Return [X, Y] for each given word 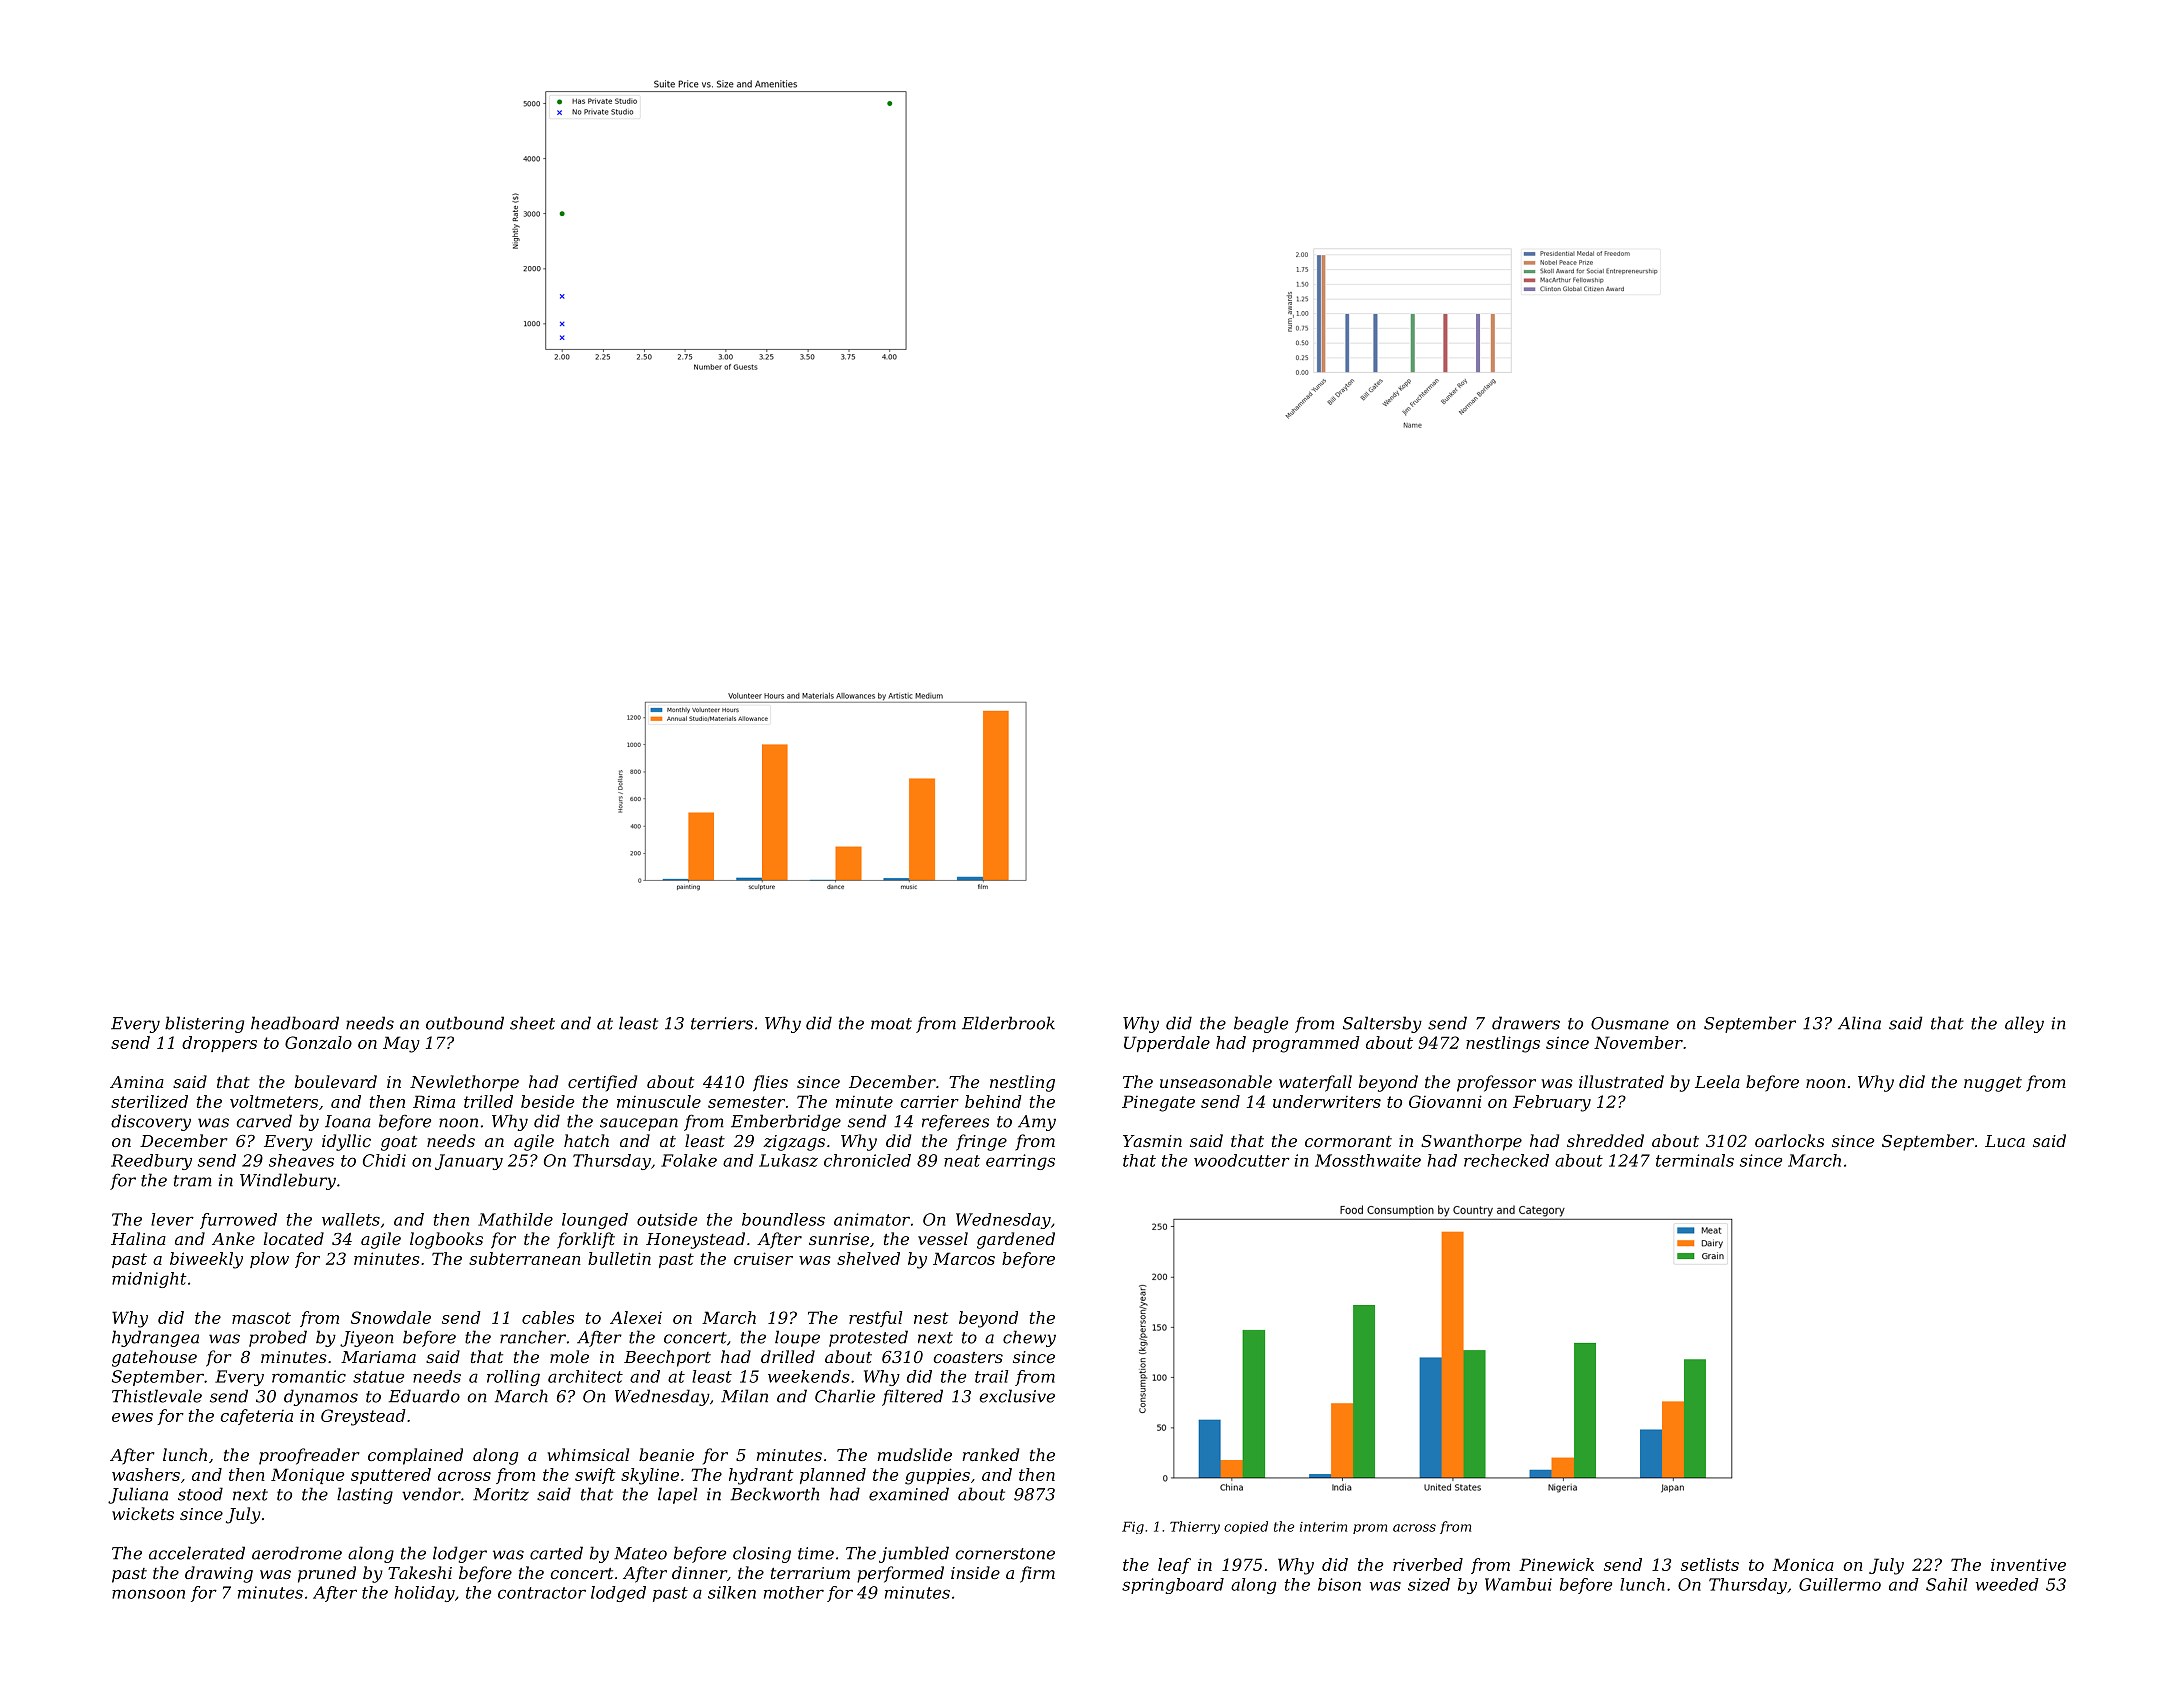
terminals [1695, 1160]
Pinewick [1556, 1564]
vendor [431, 1494]
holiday [424, 1594]
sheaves [301, 1160]
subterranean [525, 1258]
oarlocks [1789, 1140]
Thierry [1195, 1527]
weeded [2007, 1584]
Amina [137, 1082]
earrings [1020, 1162]
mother [794, 1592]
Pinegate [1158, 1103]
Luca [2005, 1141]
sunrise [839, 1239]
